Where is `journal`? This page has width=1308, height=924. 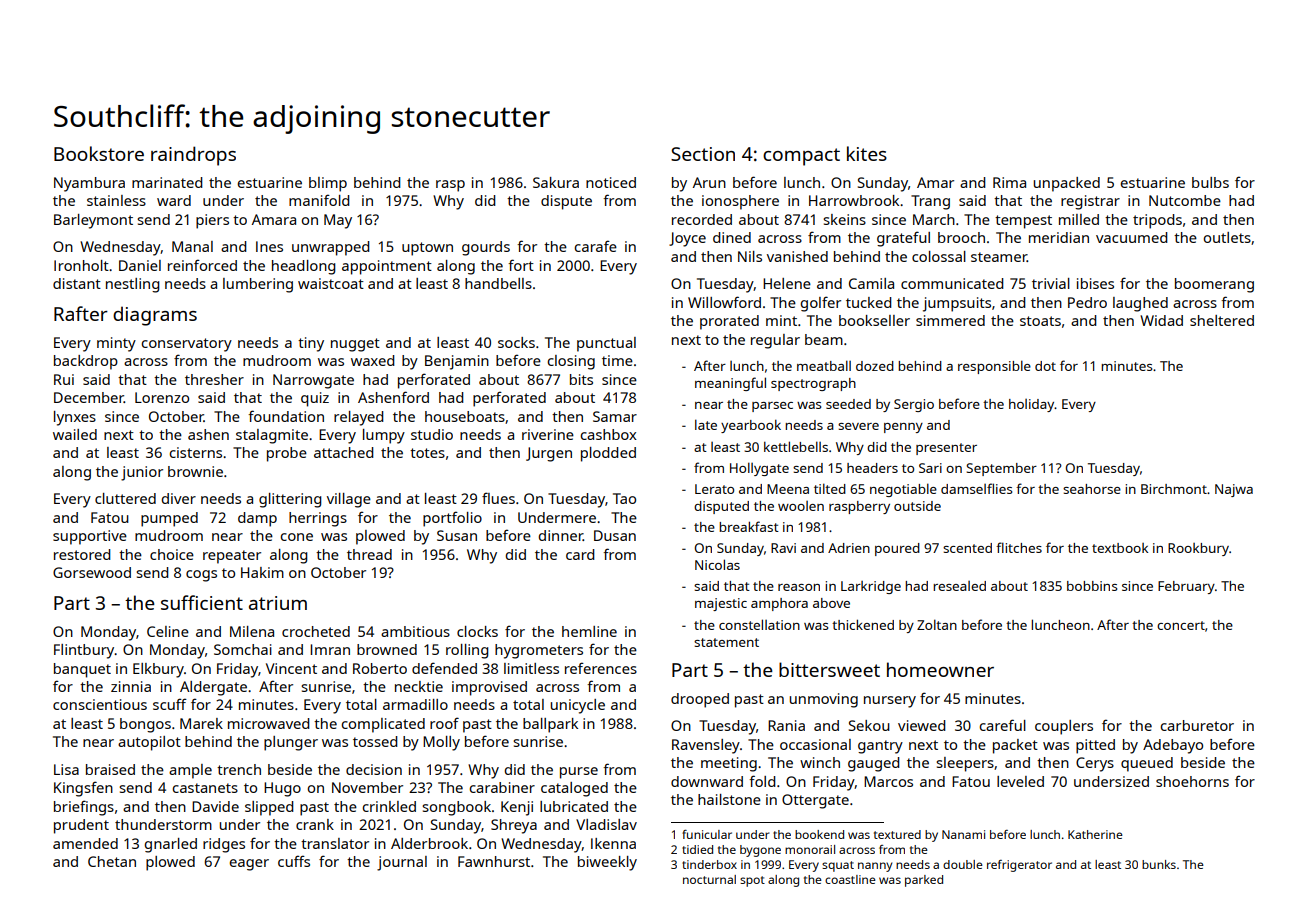
journal is located at coordinates (402, 863).
